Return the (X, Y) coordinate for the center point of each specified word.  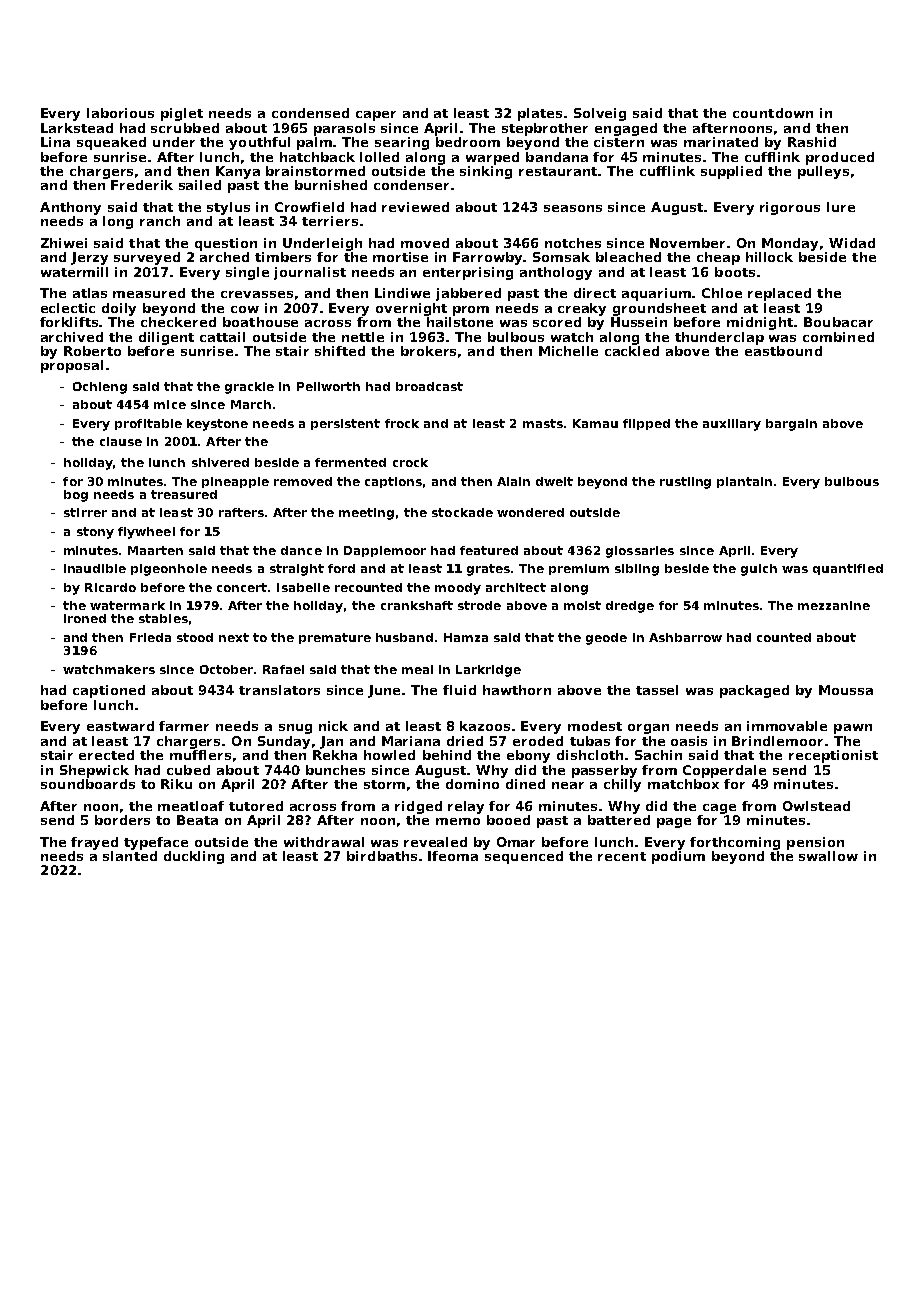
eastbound (783, 351)
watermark (127, 605)
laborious (120, 113)
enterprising (468, 273)
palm (315, 143)
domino (472, 784)
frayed (94, 843)
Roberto (92, 351)
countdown (773, 113)
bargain (791, 425)
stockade (462, 512)
